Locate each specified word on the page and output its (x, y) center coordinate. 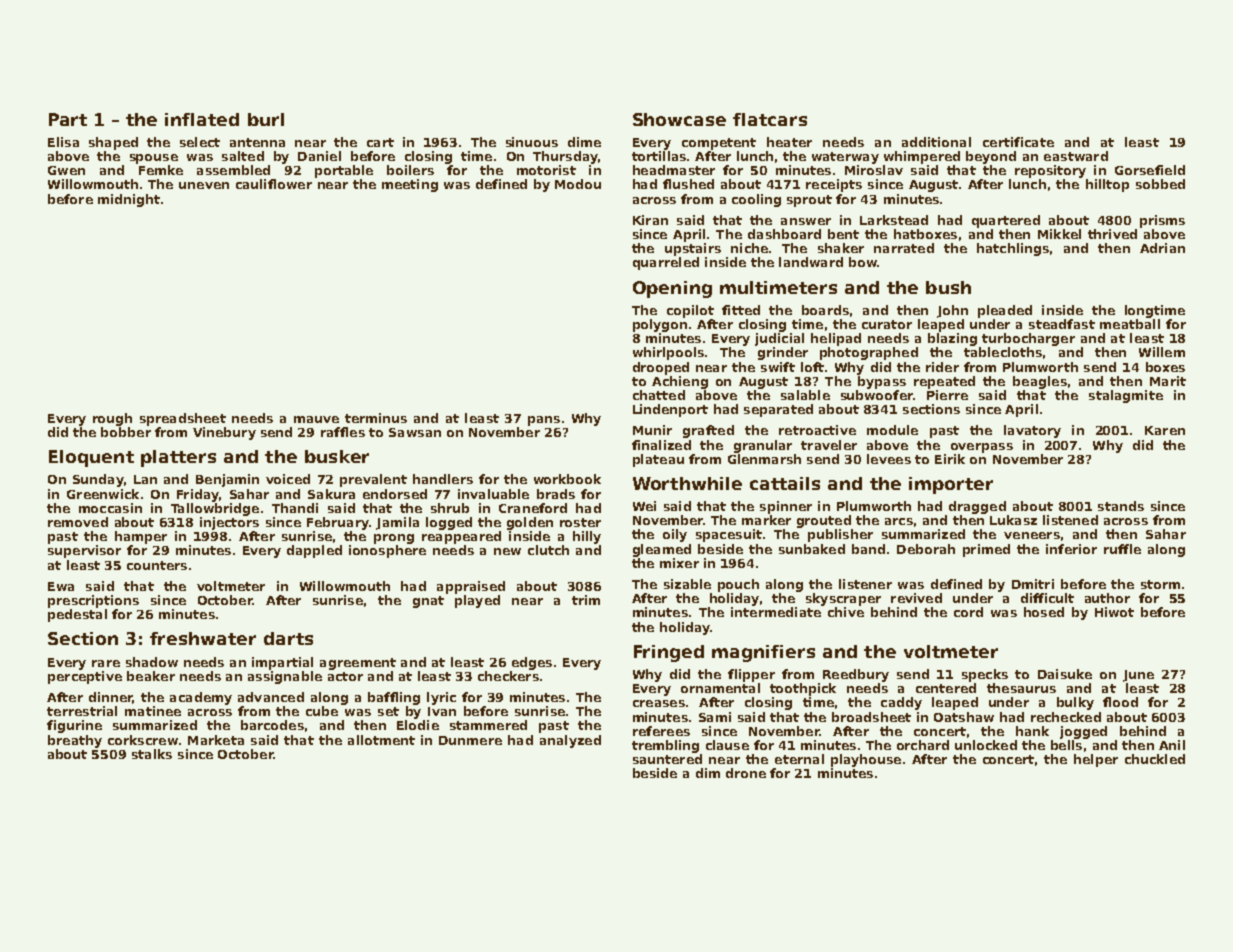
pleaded (1005, 311)
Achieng (680, 382)
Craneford (533, 508)
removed (78, 522)
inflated (202, 119)
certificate (1018, 142)
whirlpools (668, 353)
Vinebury (224, 433)
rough (112, 419)
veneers (1032, 535)
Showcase (679, 119)
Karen (1165, 430)
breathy (75, 741)
